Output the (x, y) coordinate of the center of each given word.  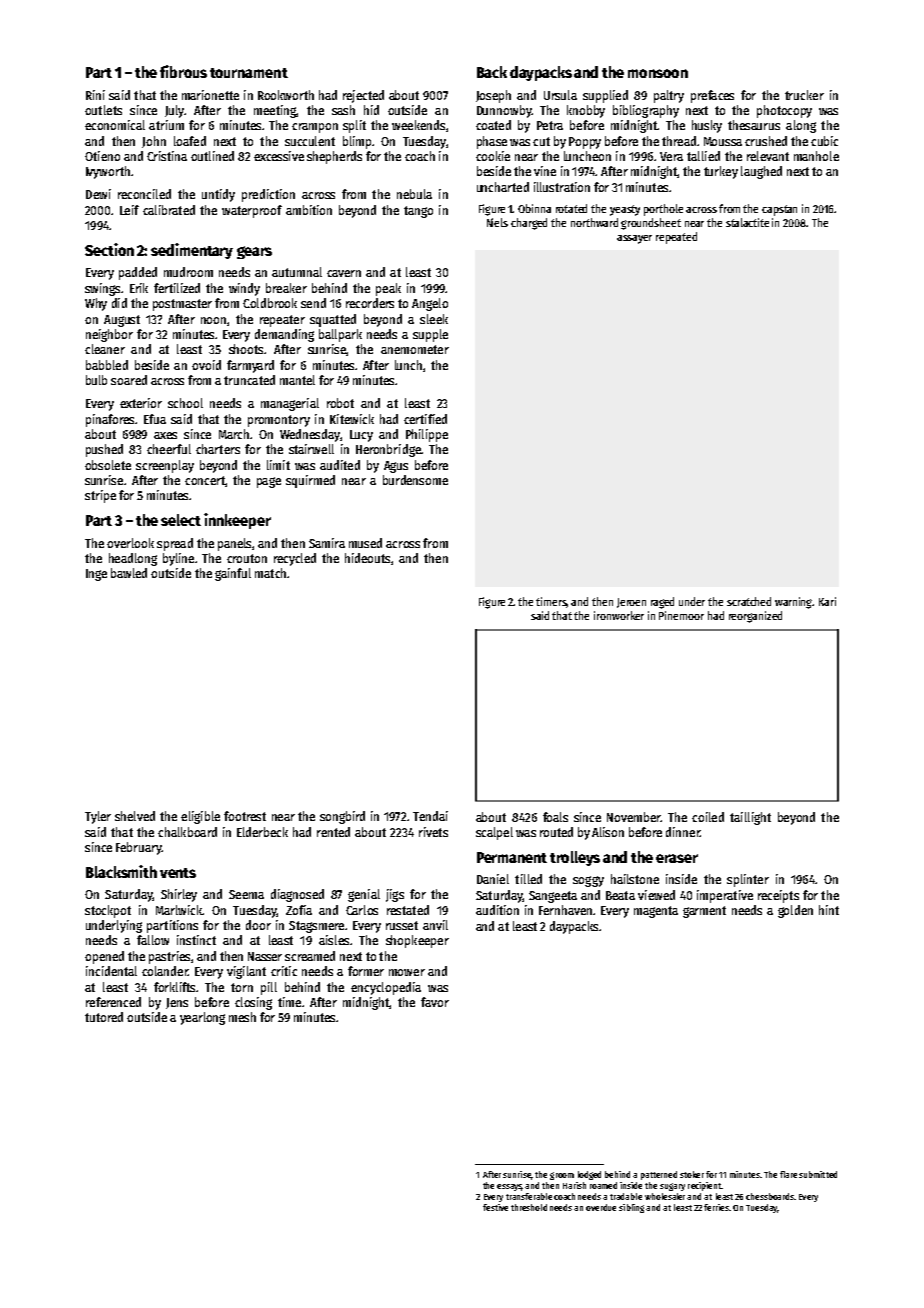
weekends (418, 125)
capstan (779, 210)
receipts (778, 896)
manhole (816, 156)
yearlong (202, 1018)
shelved (135, 816)
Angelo (430, 304)
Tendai (430, 816)
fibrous (183, 71)
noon (213, 320)
